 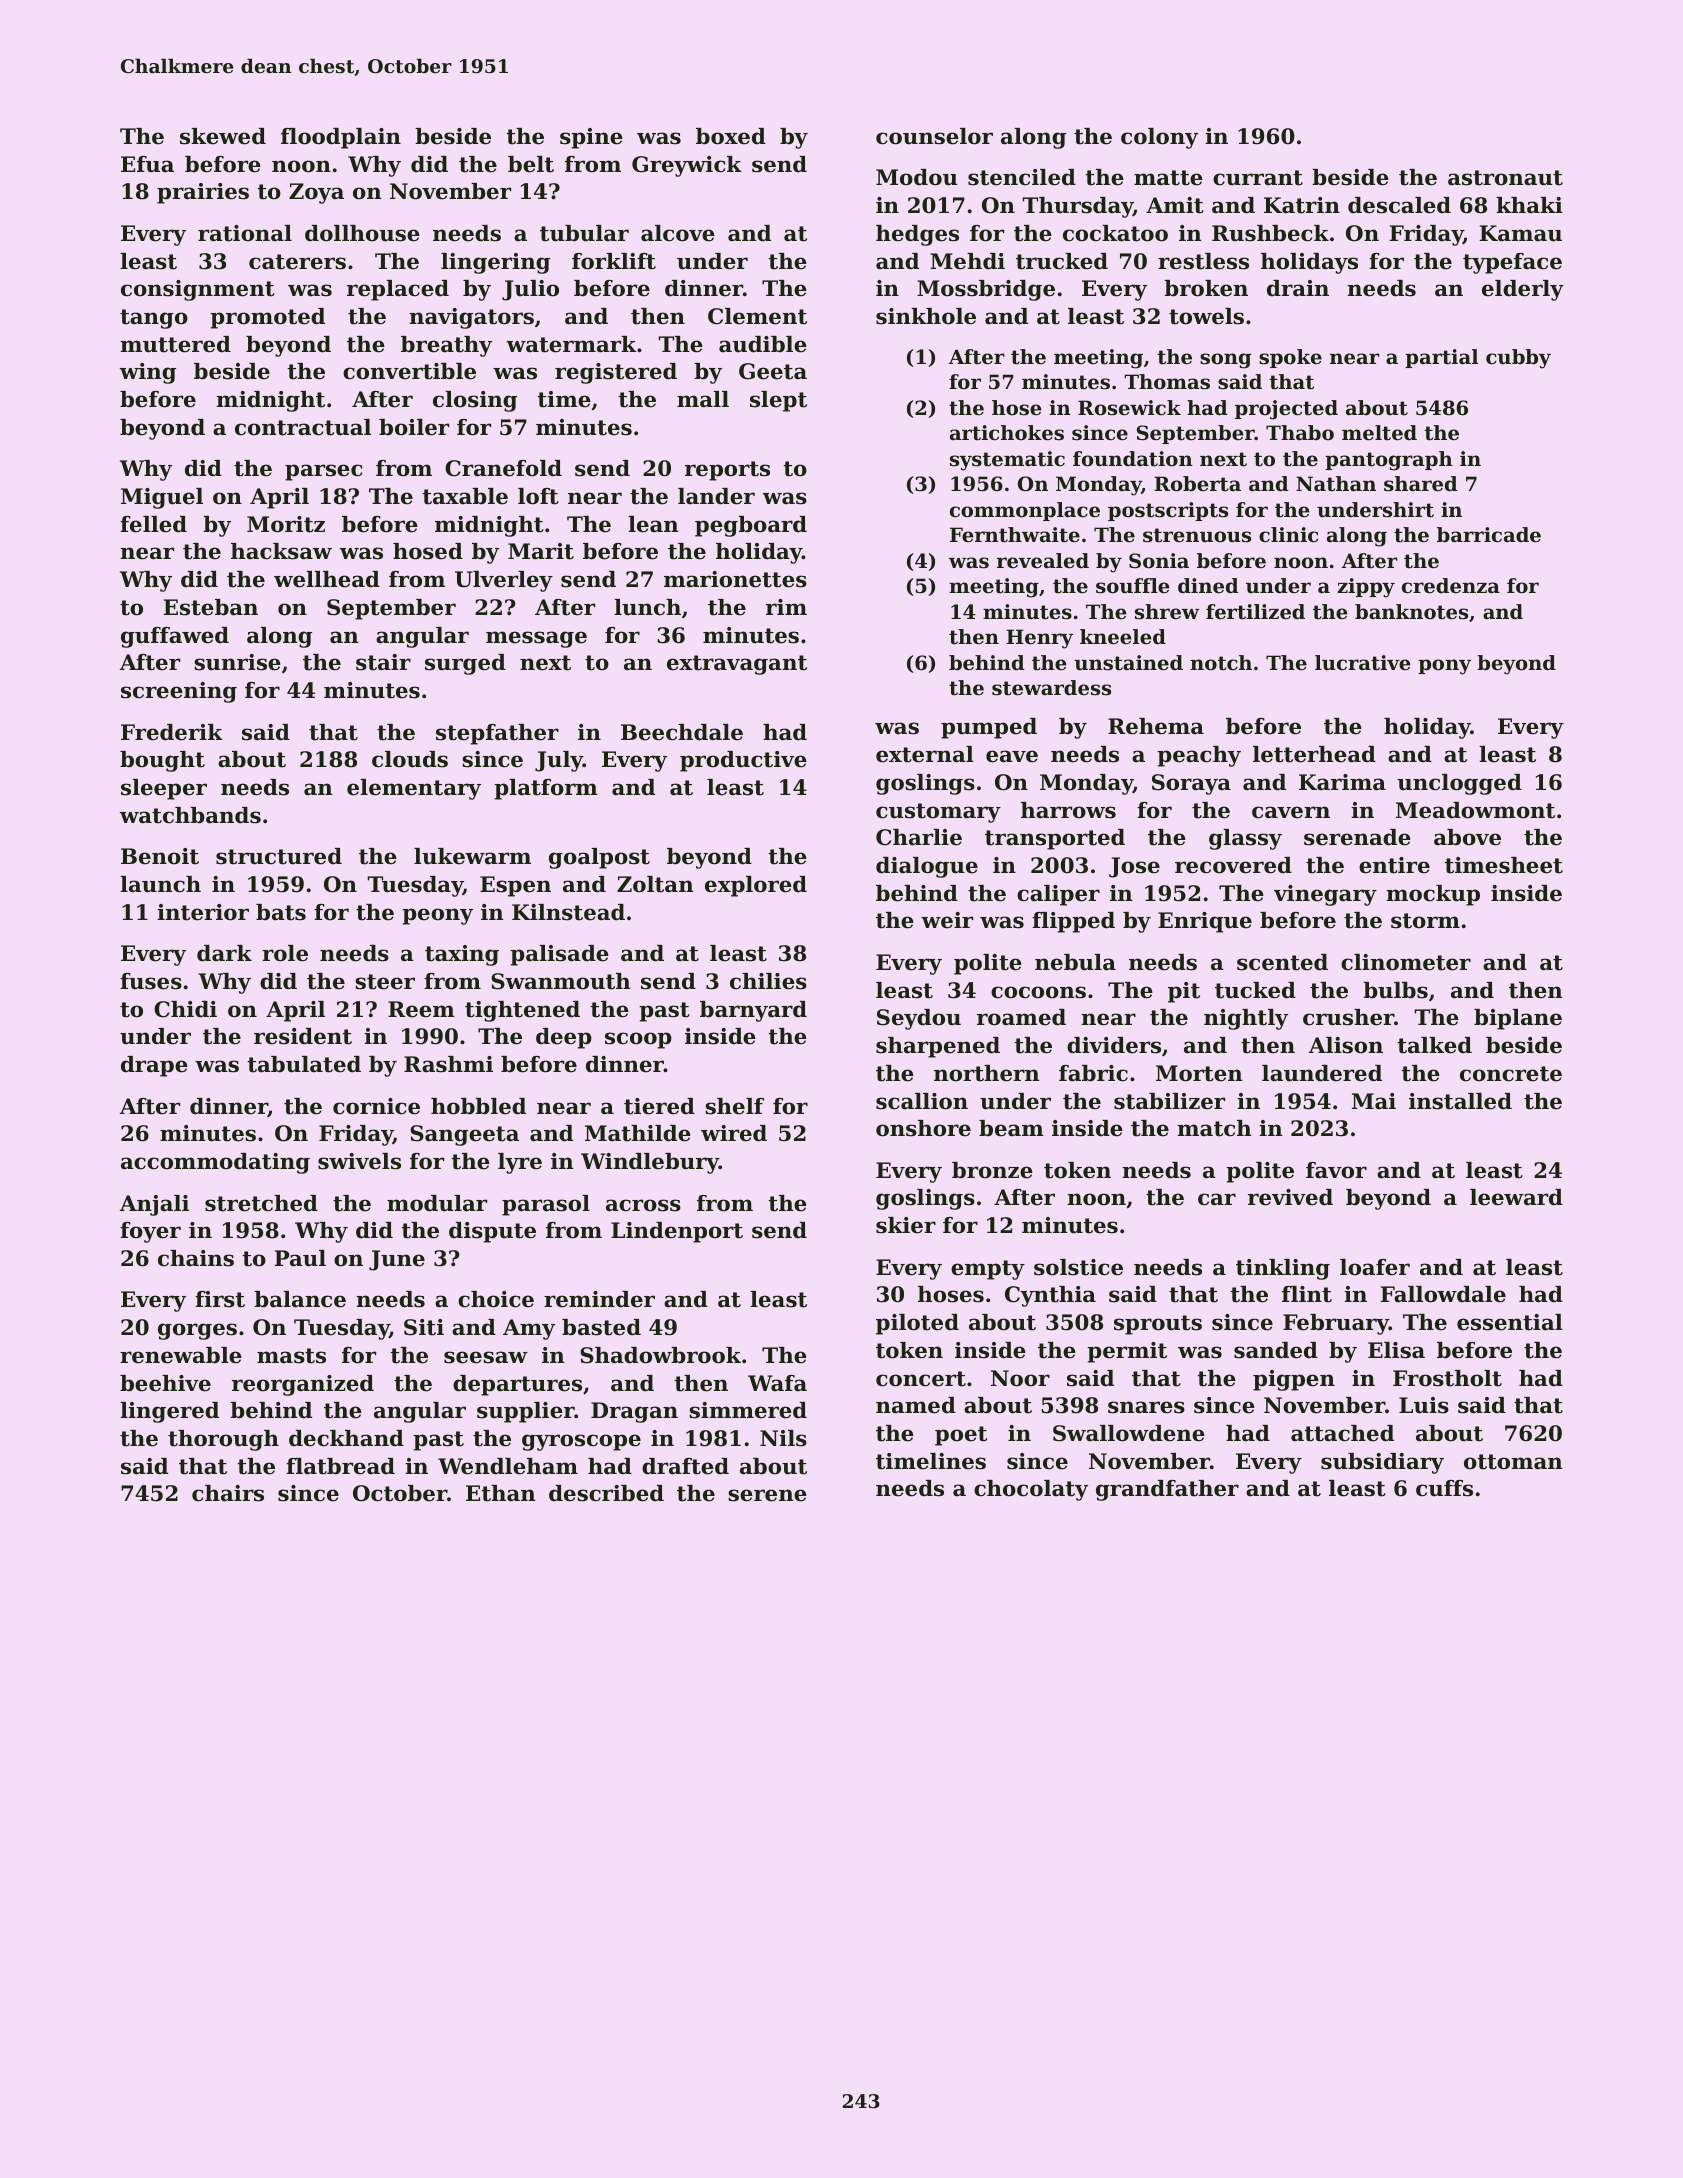 I want to click on pumped, so click(x=989, y=728).
